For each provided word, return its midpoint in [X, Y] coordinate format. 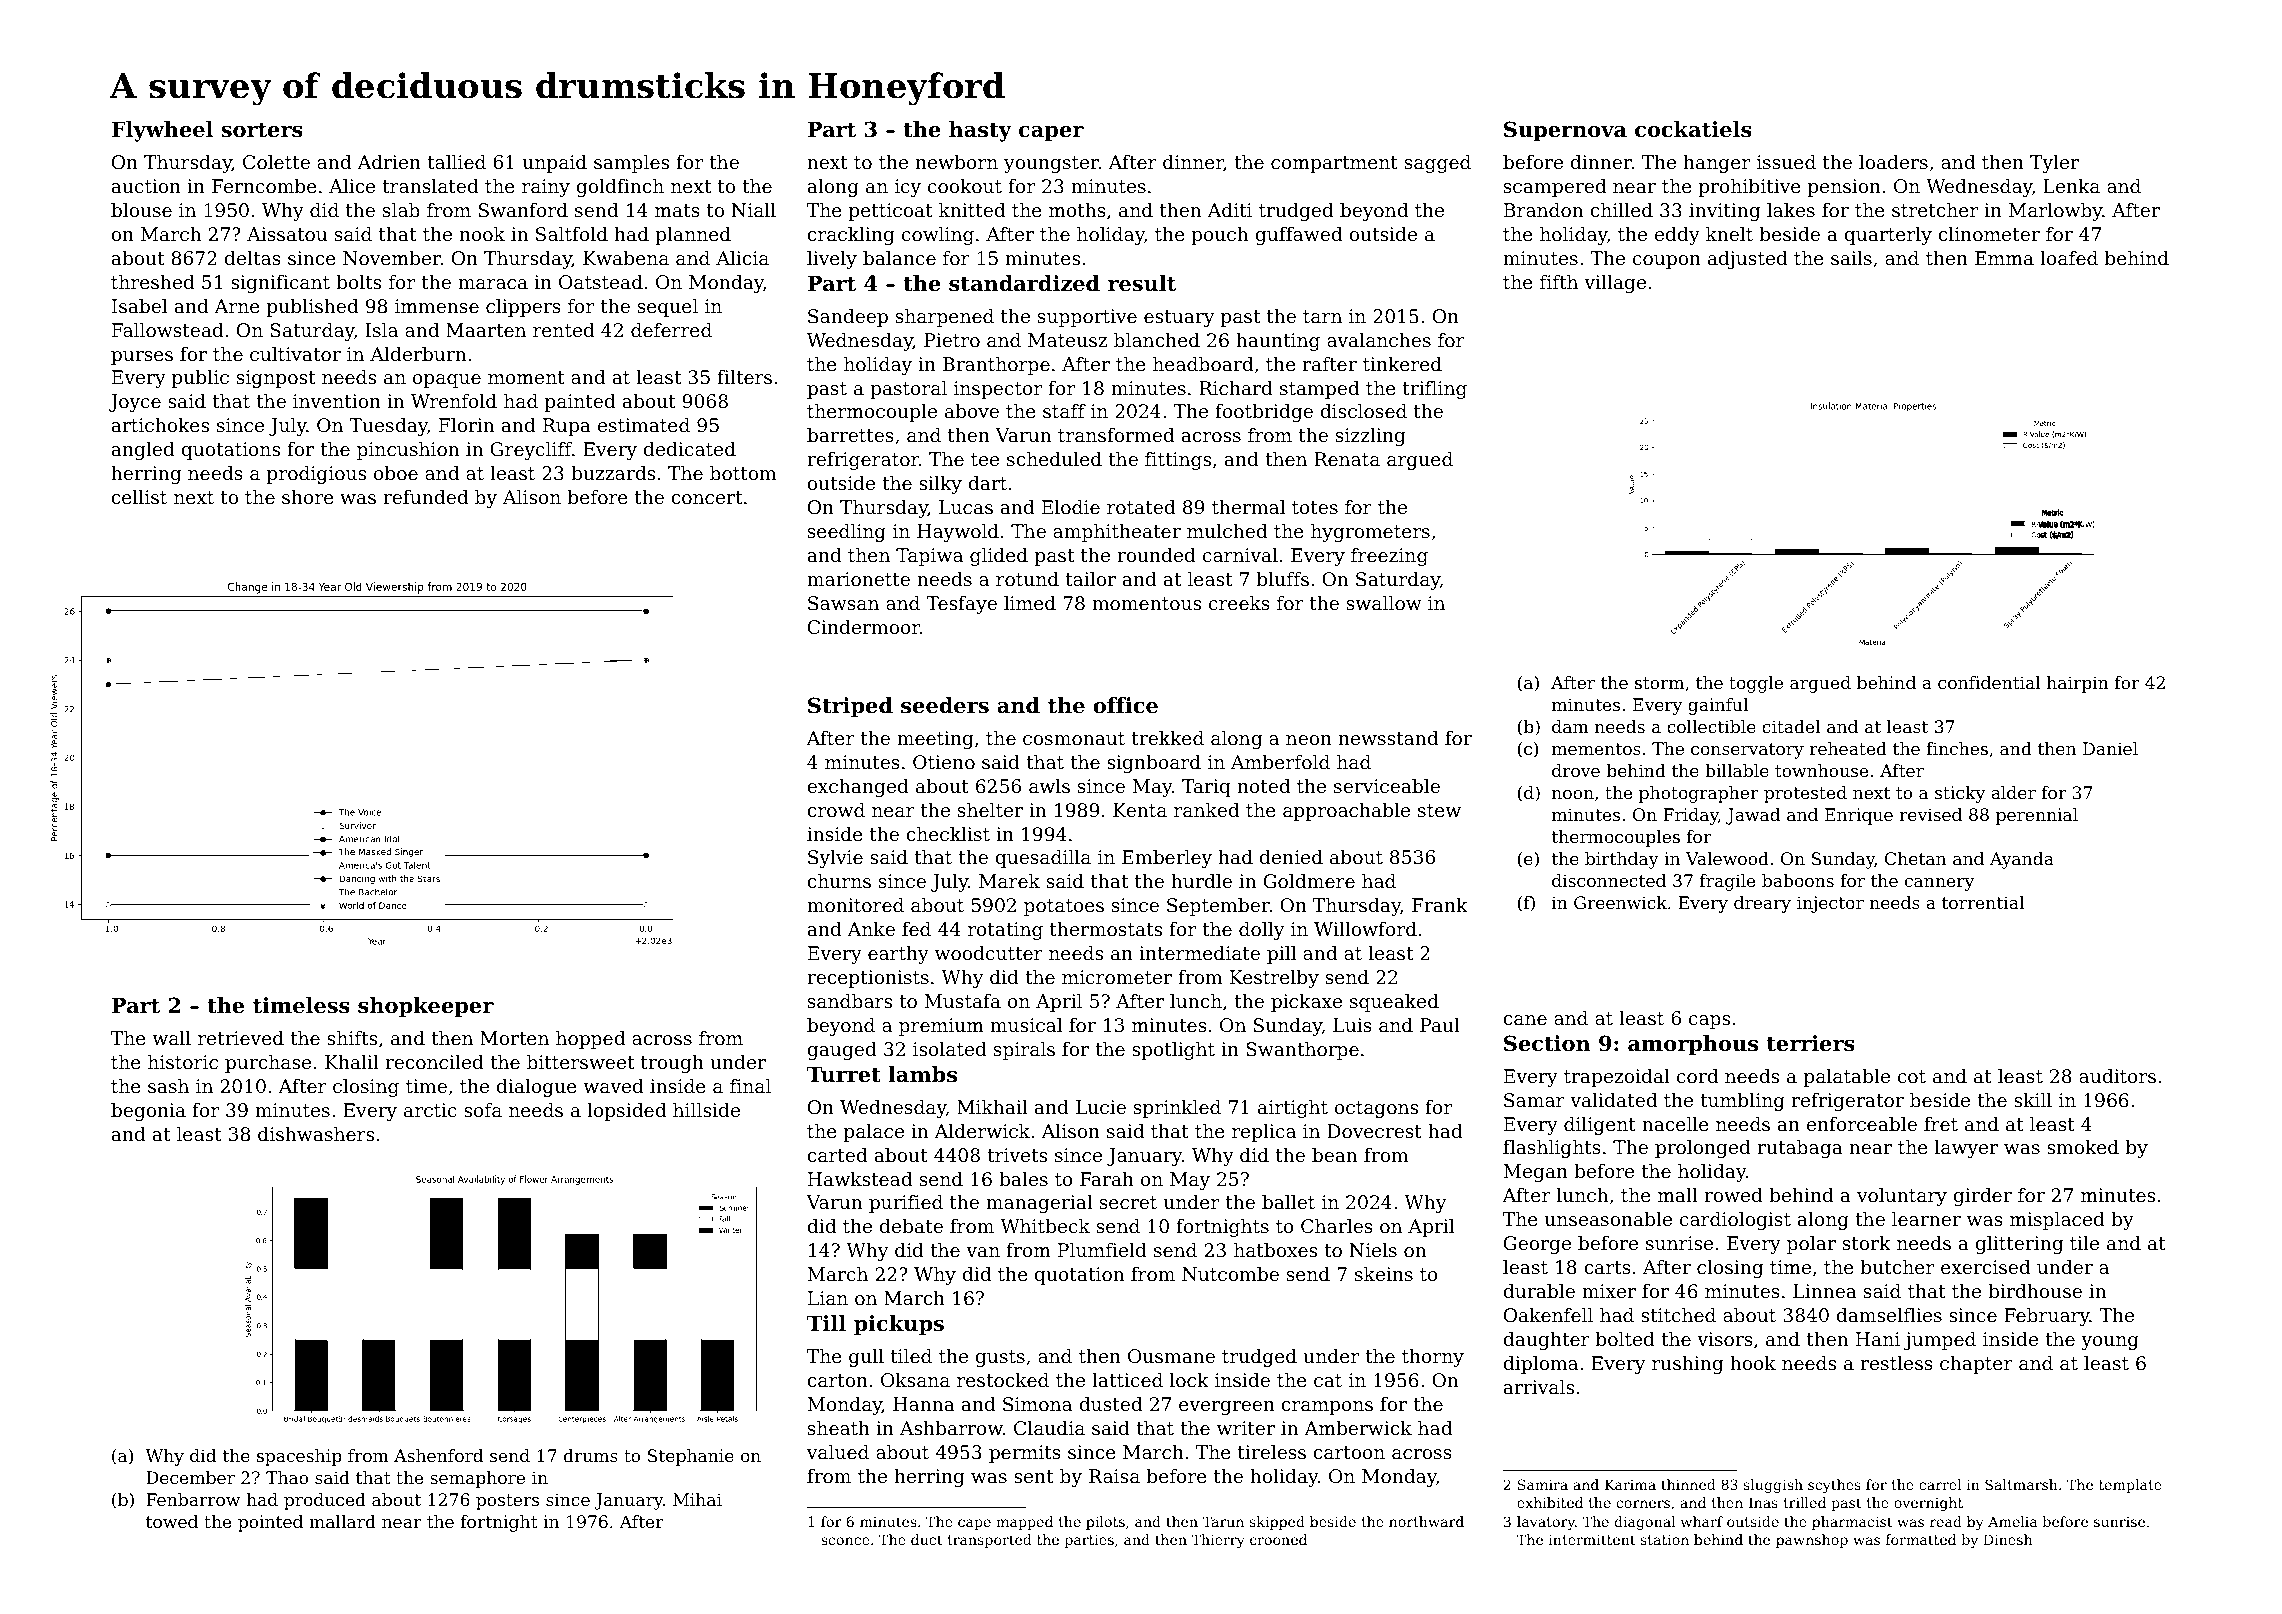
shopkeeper [426, 1007]
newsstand [1388, 738]
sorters [262, 130]
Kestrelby [1274, 979]
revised [1930, 814]
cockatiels [1693, 129]
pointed [270, 1523]
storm [1659, 683]
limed [1030, 603]
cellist [139, 497]
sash [168, 1086]
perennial [2037, 816]
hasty [980, 131]
